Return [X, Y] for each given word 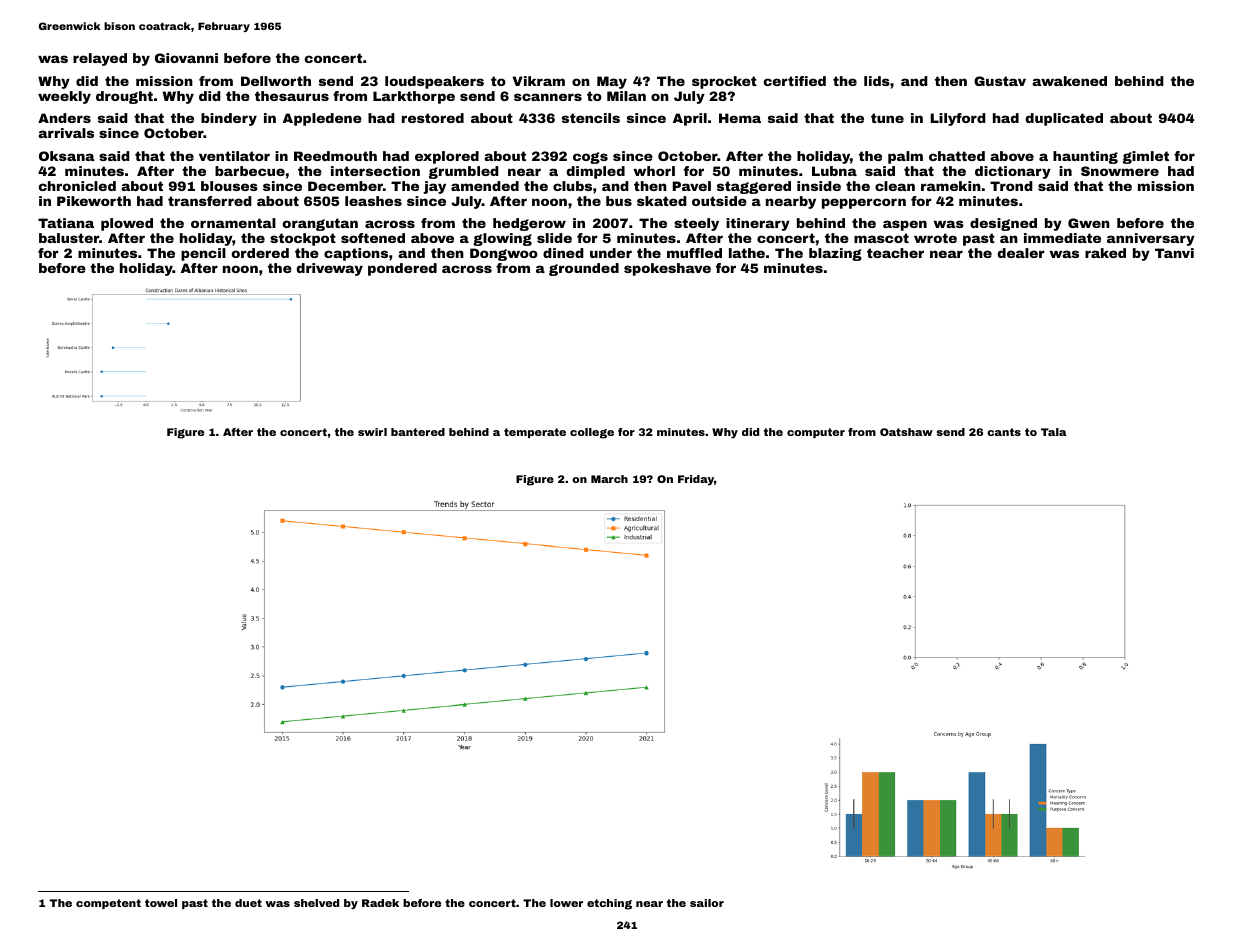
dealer [1021, 253]
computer [816, 433]
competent [108, 904]
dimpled [596, 172]
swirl [372, 432]
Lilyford [958, 119]
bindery [229, 119]
